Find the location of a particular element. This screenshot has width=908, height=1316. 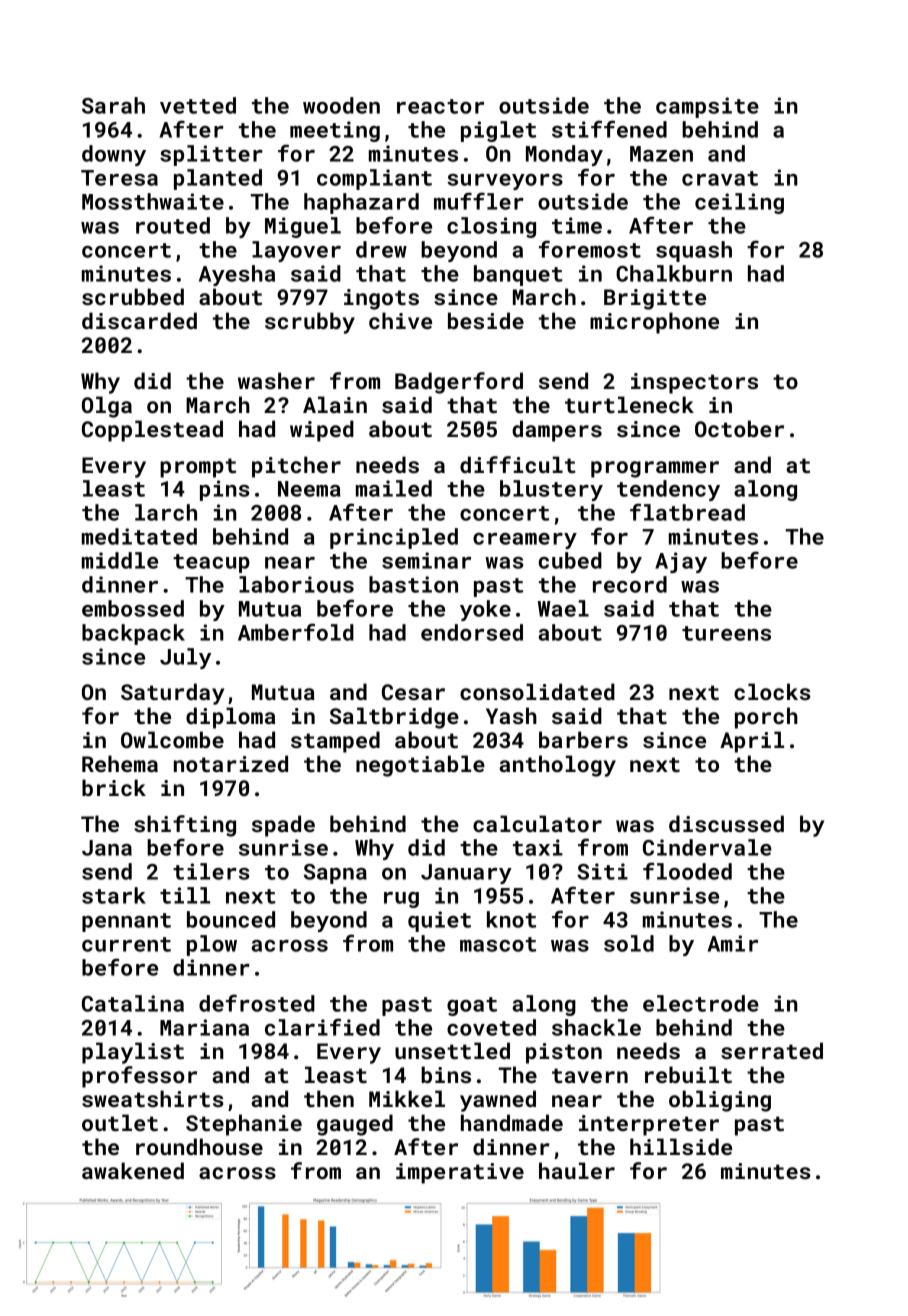

consolidated is located at coordinates (537, 691).
